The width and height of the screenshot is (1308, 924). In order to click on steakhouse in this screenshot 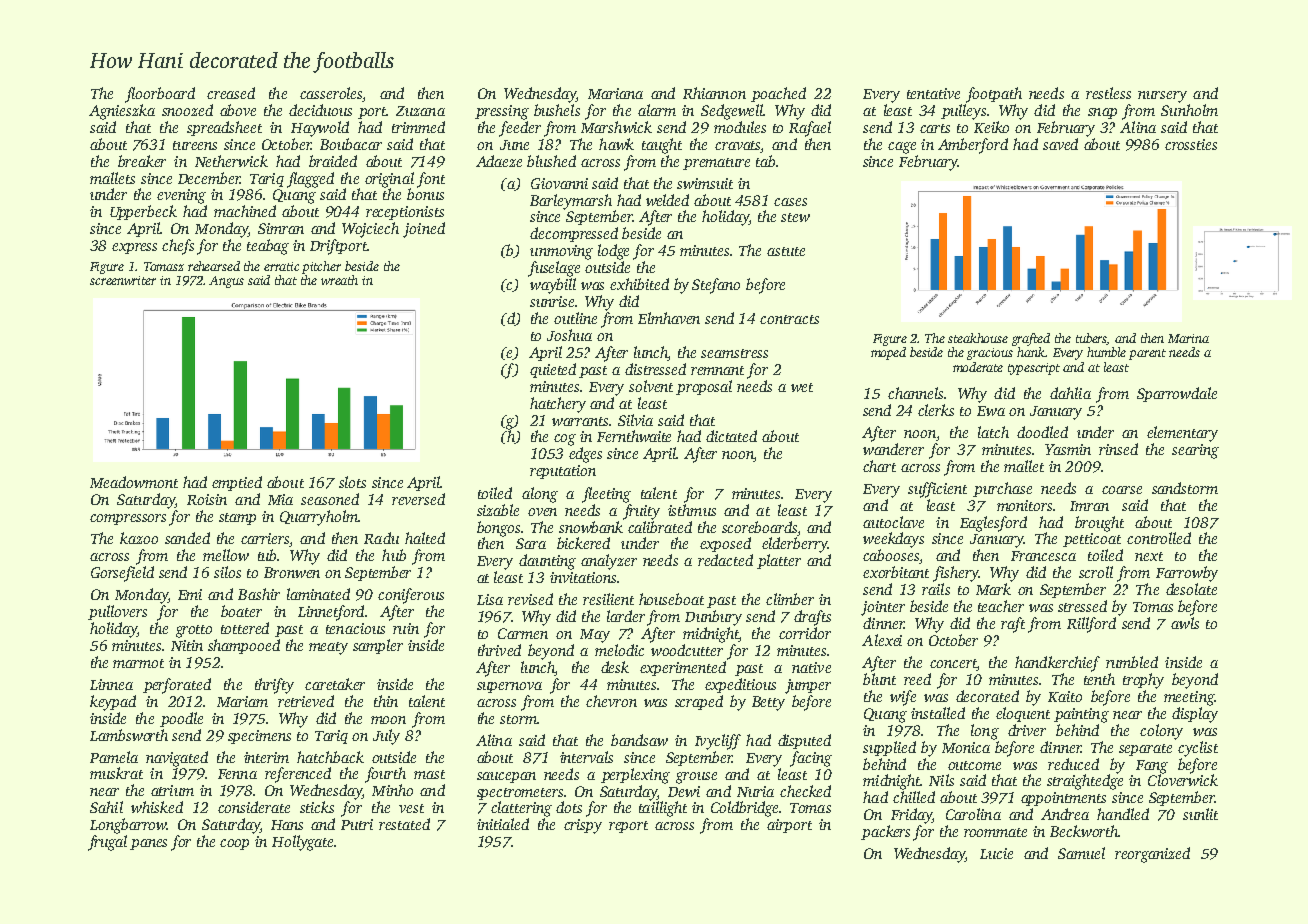, I will do `click(978, 338)`.
